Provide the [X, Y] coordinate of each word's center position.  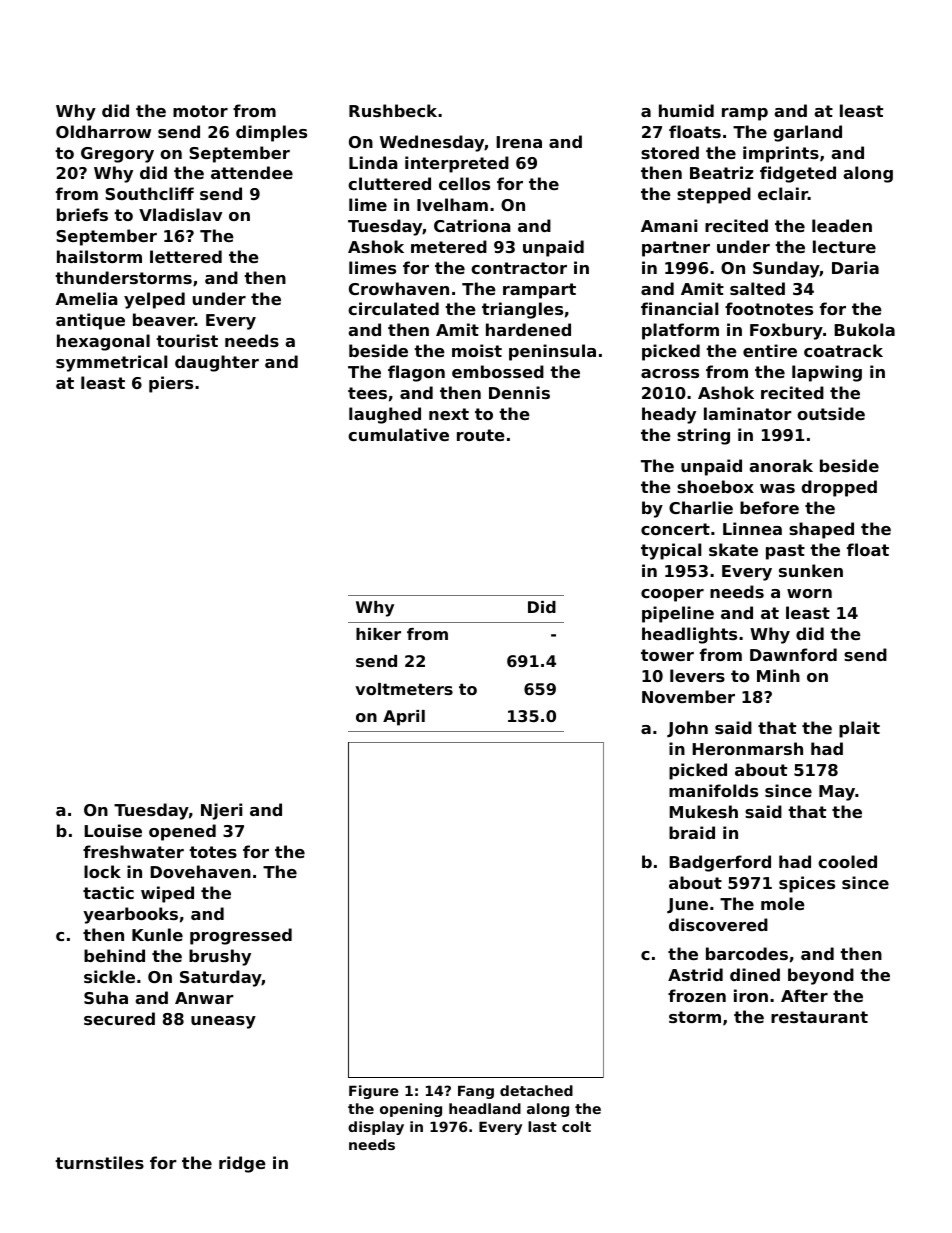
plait [859, 729]
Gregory [117, 155]
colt [576, 1126]
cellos [464, 183]
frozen [697, 995]
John [687, 729]
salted [757, 288]
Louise [113, 830]
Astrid [695, 974]
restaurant [819, 1017]
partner [676, 249]
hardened [528, 329]
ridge [242, 1164]
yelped [154, 300]
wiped [167, 894]
